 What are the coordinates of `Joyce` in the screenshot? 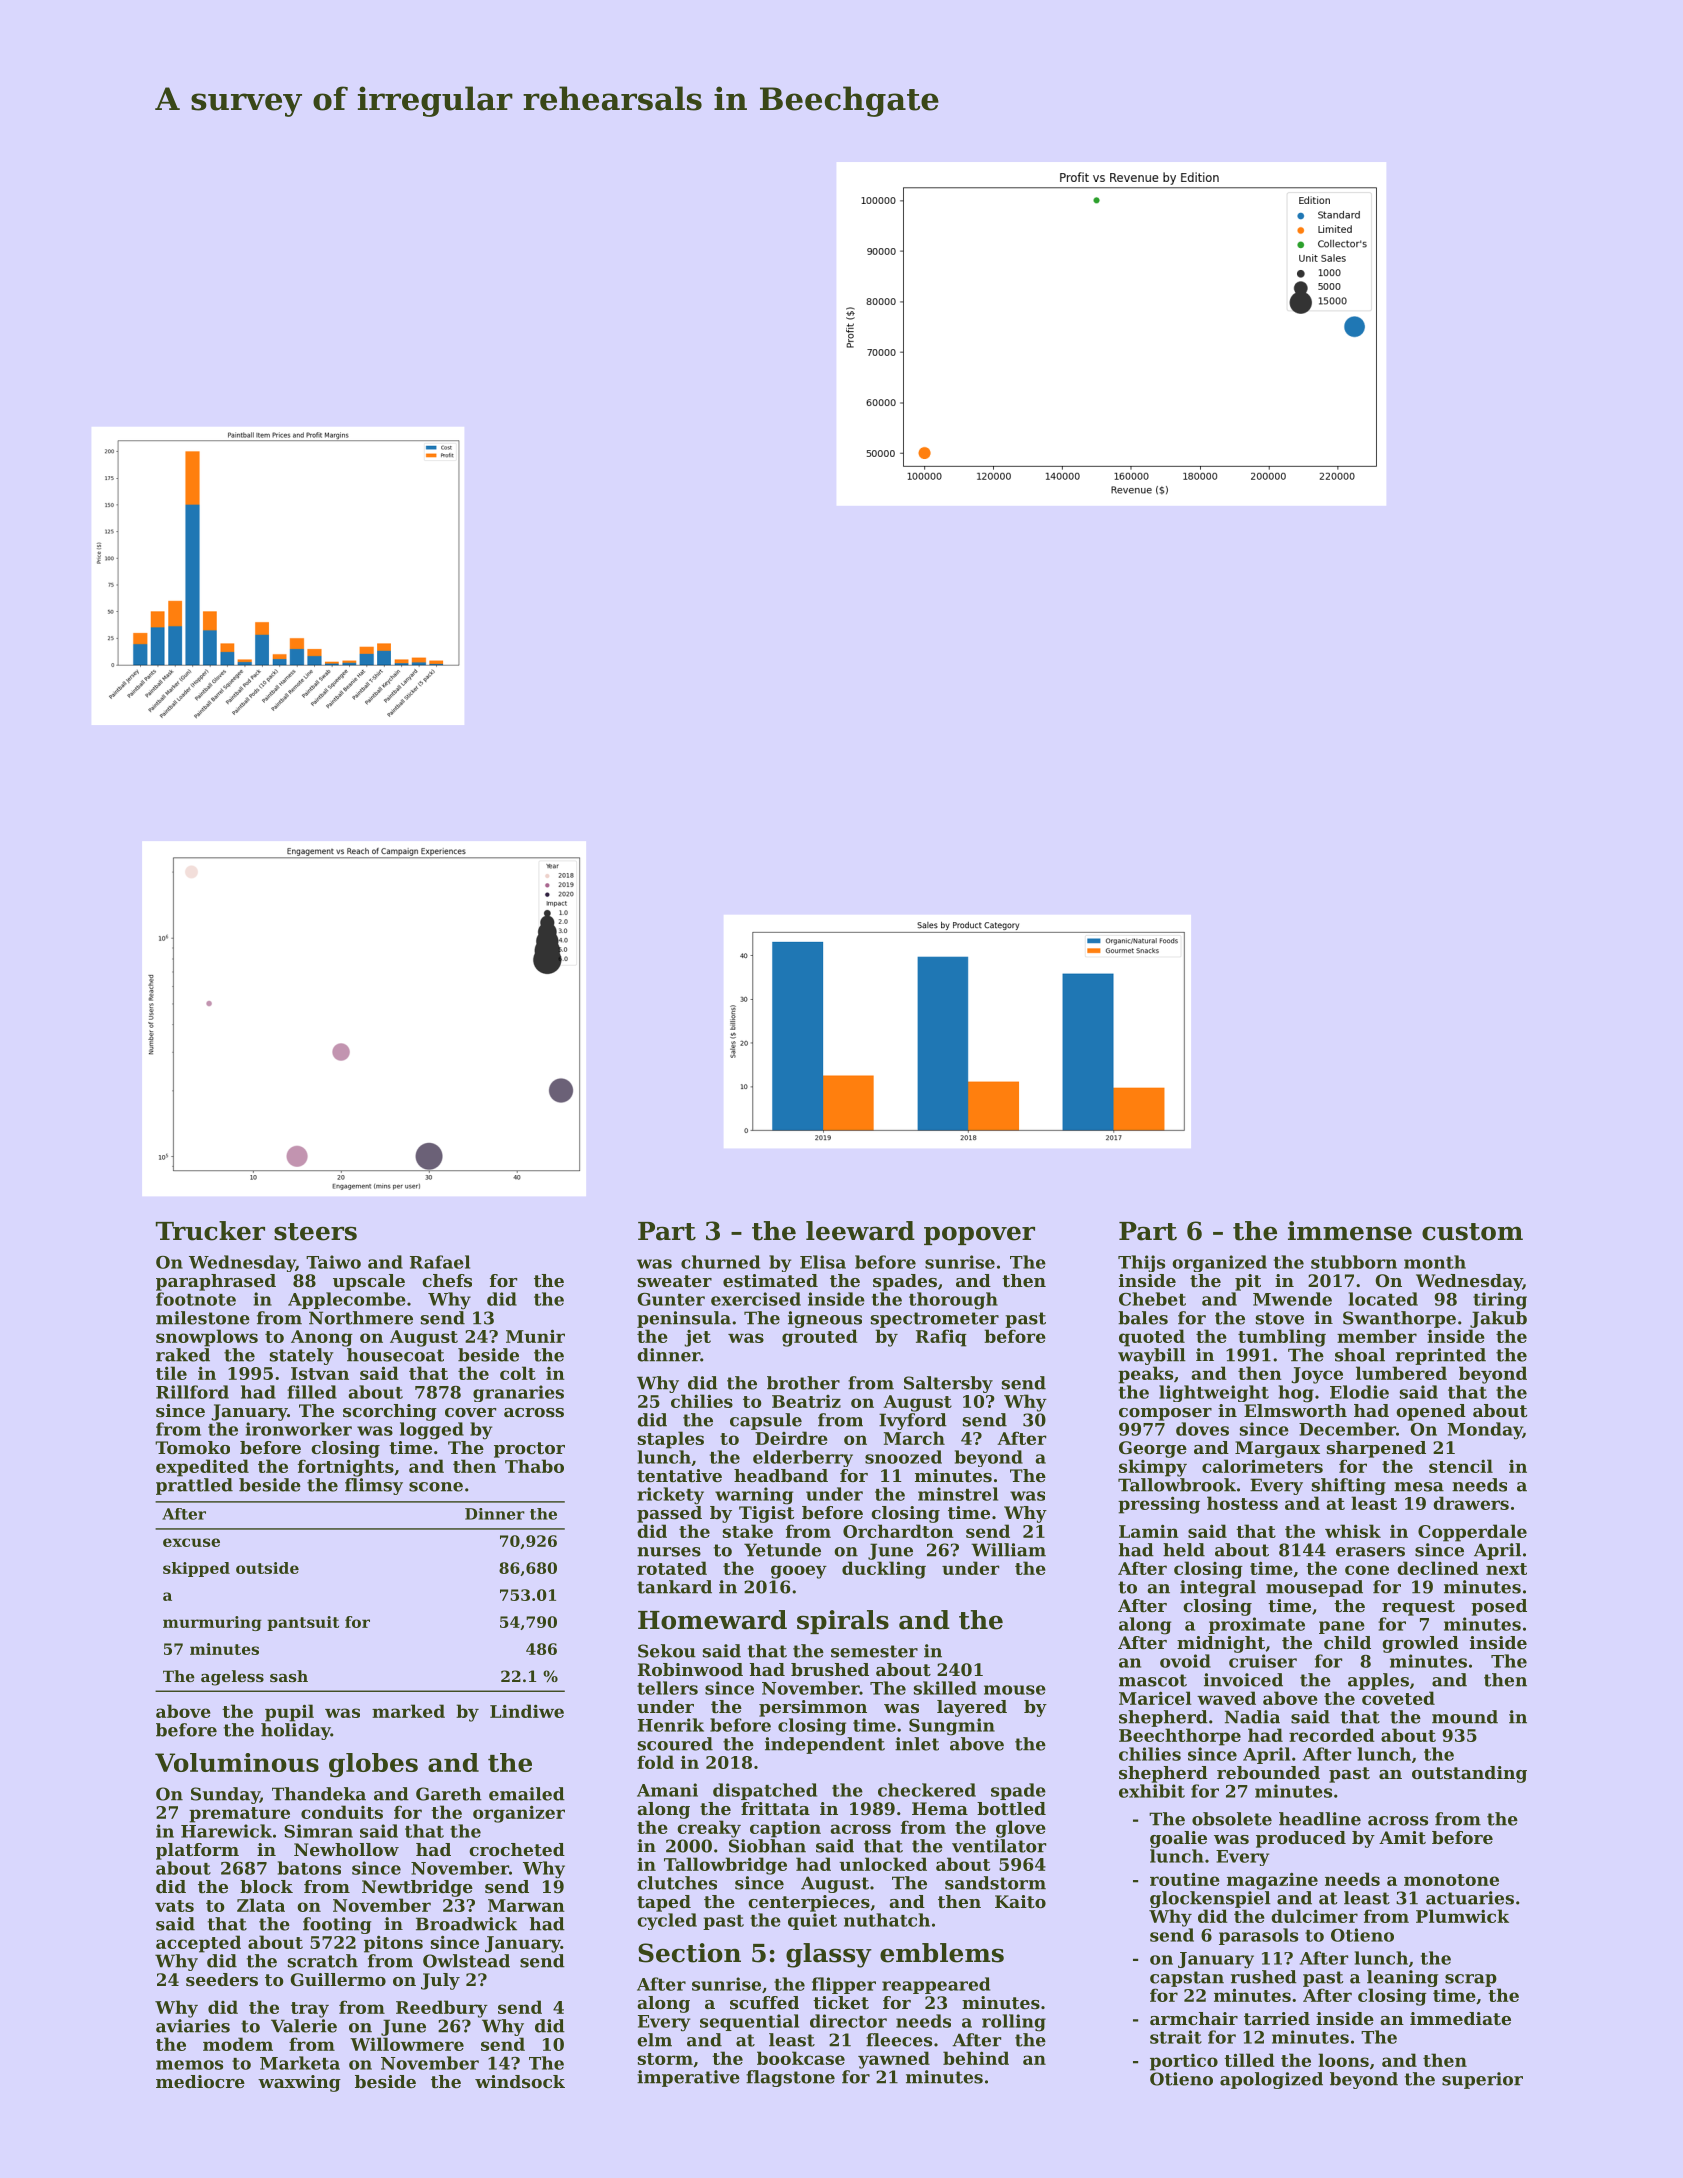 It's located at (1317, 1375).
